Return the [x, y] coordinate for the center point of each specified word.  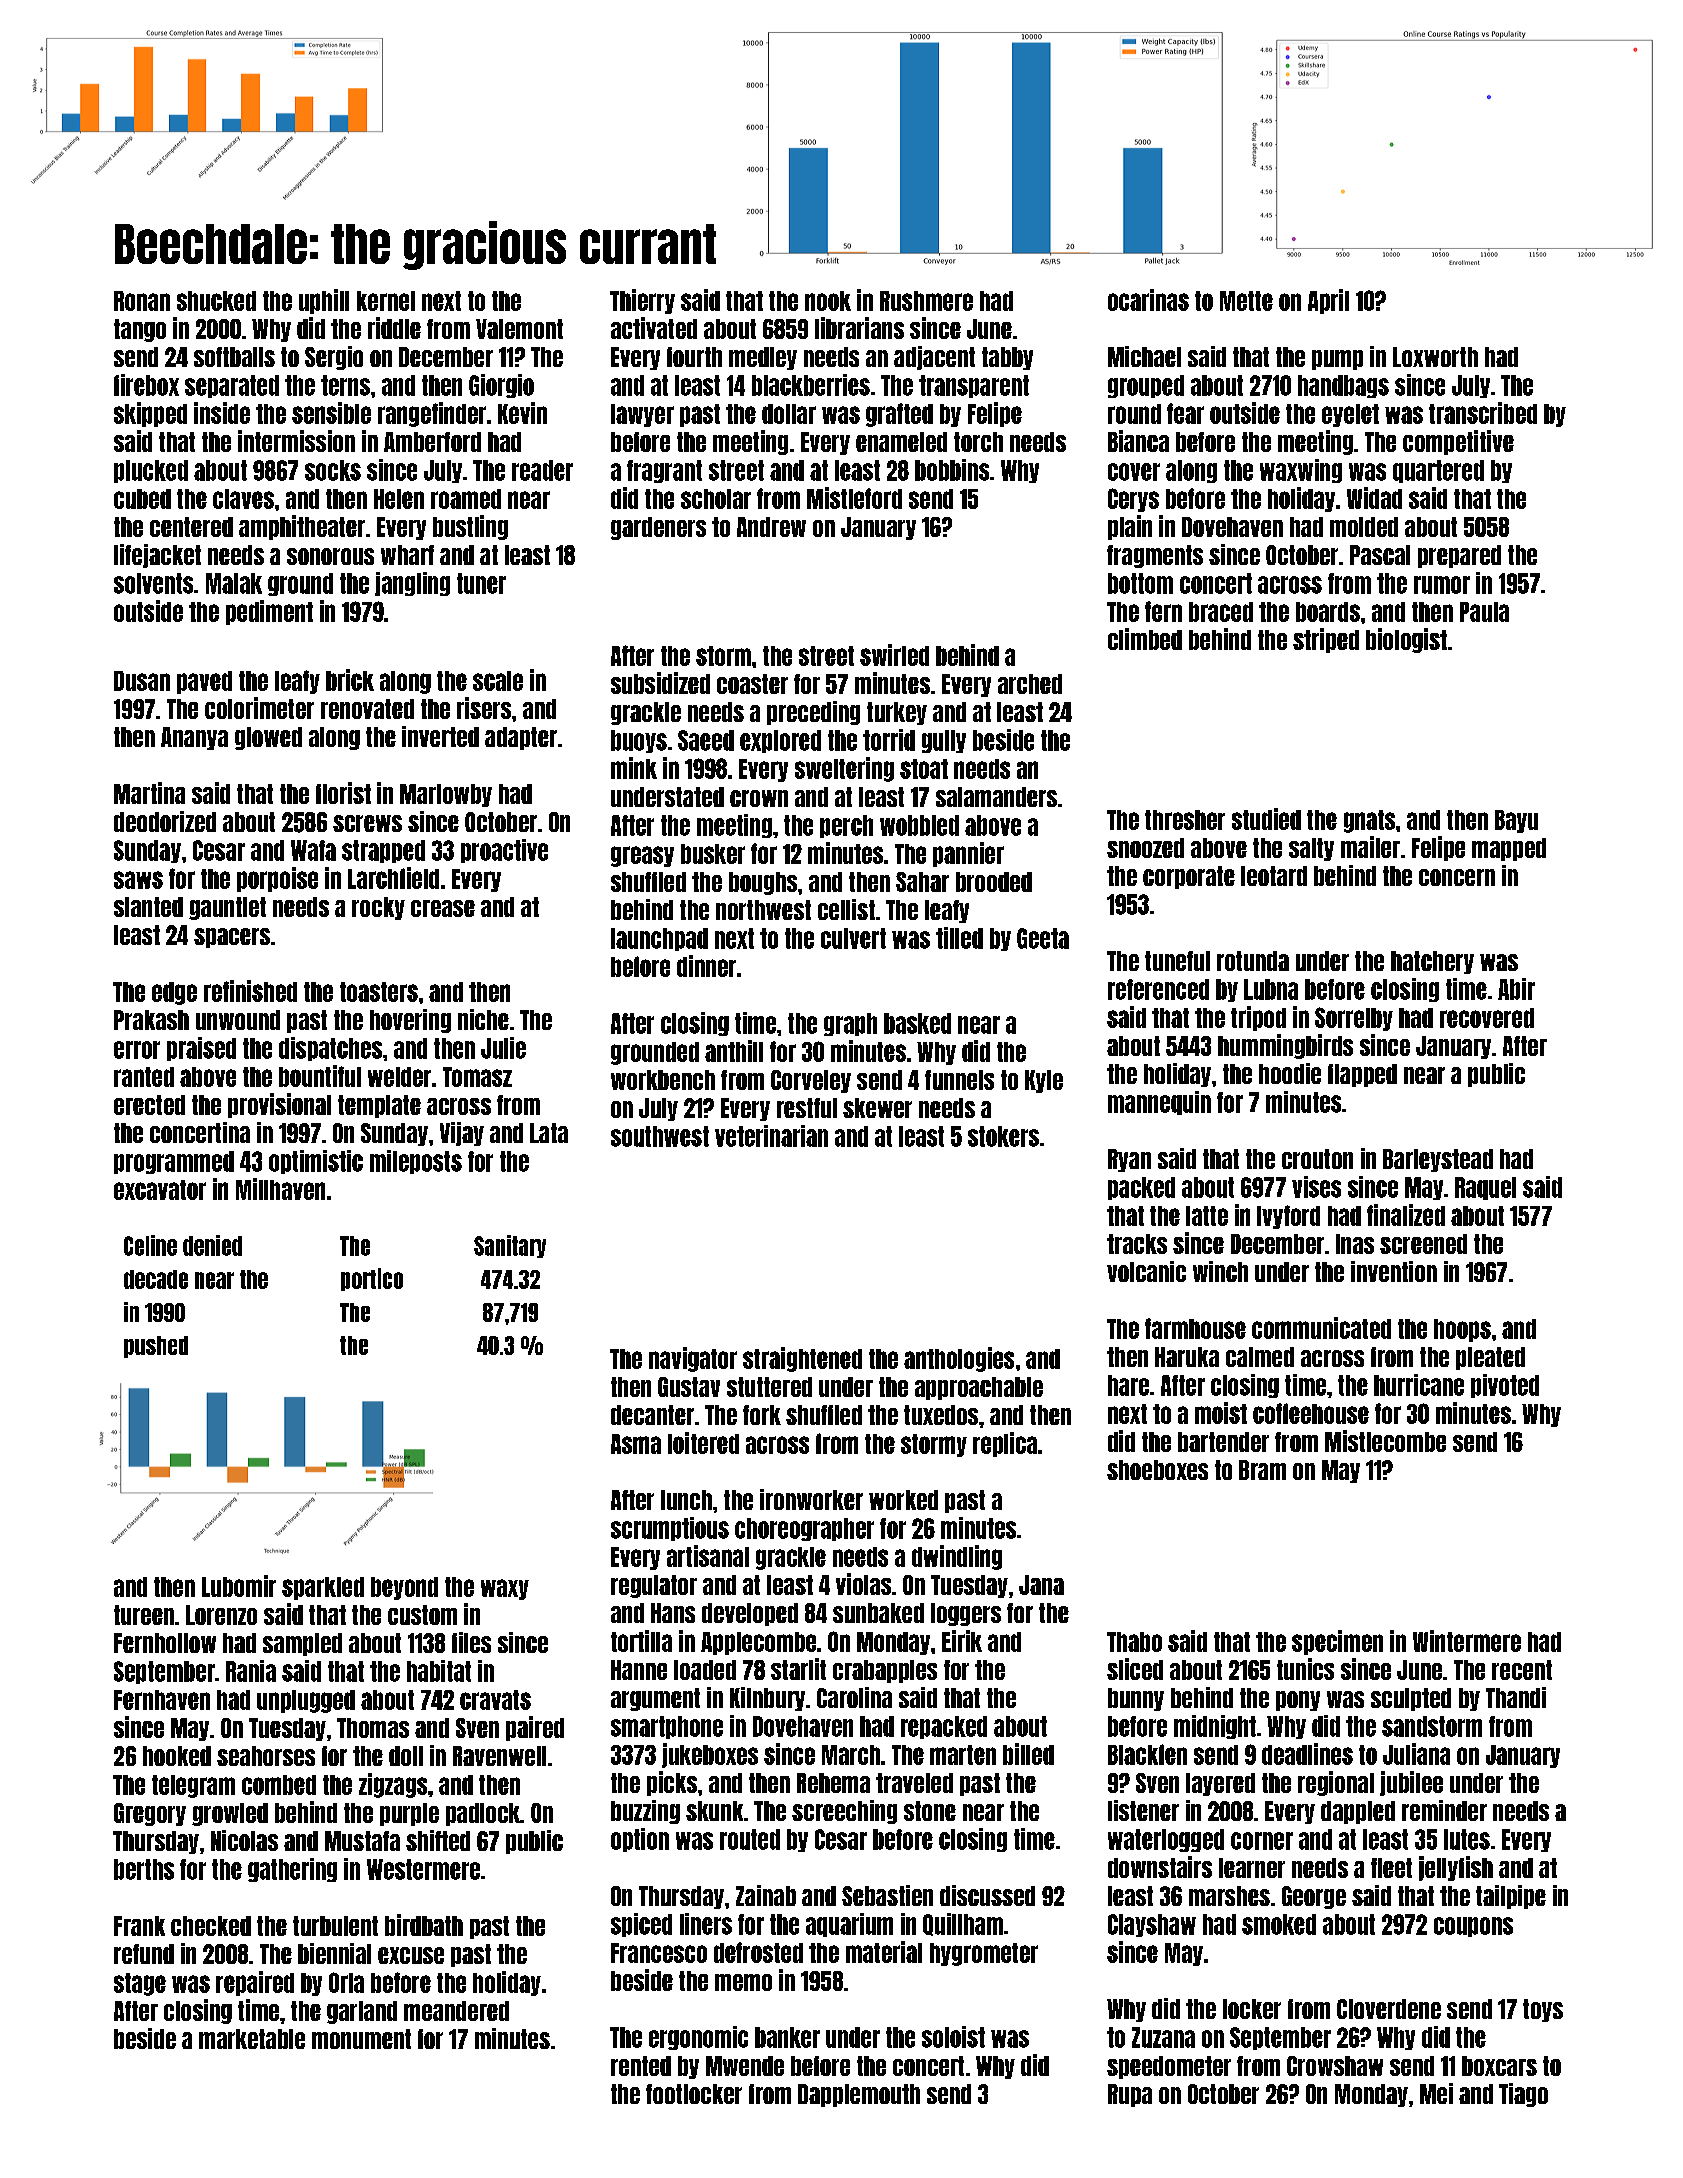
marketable [252, 2039]
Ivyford [1288, 1217]
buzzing [645, 1812]
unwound [238, 1020]
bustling [470, 527]
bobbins [952, 470]
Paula [1484, 612]
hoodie [1290, 1073]
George [1314, 1897]
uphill [324, 301]
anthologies [959, 1359]
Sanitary [510, 1246]
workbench [663, 1080]
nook [828, 301]
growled [230, 1814]
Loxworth [1435, 357]
